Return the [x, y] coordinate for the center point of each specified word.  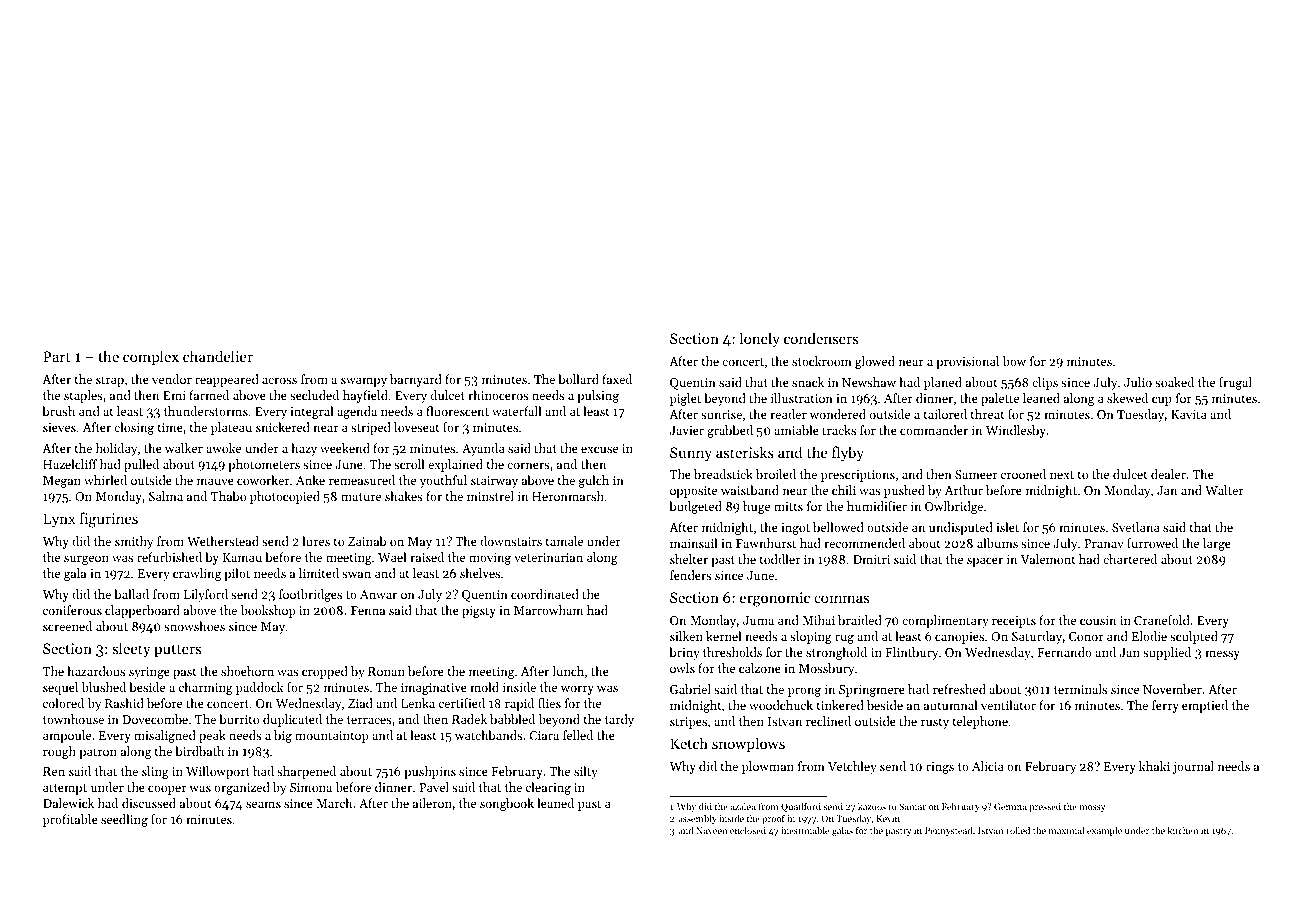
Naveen [711, 830]
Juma [758, 620]
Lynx [59, 520]
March [334, 803]
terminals [1080, 689]
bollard [578, 379]
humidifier [877, 506]
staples [83, 396]
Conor [1086, 636]
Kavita [1189, 414]
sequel [60, 688]
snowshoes [194, 626]
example [1104, 831]
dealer [1168, 474]
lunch [568, 671]
